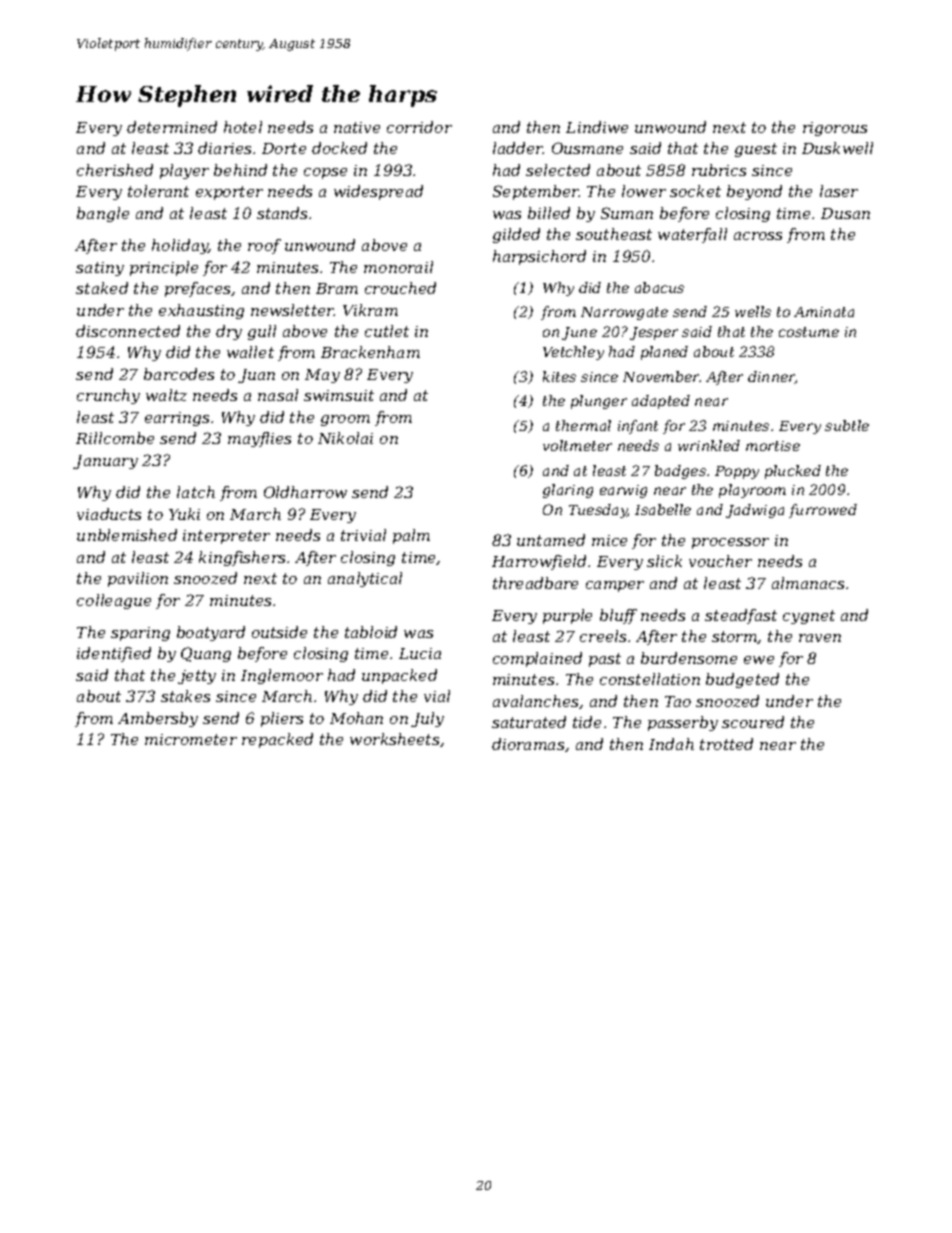 This screenshot has height=1233, width=952. Describe the element at coordinates (279, 632) in the screenshot. I see `outside` at that location.
